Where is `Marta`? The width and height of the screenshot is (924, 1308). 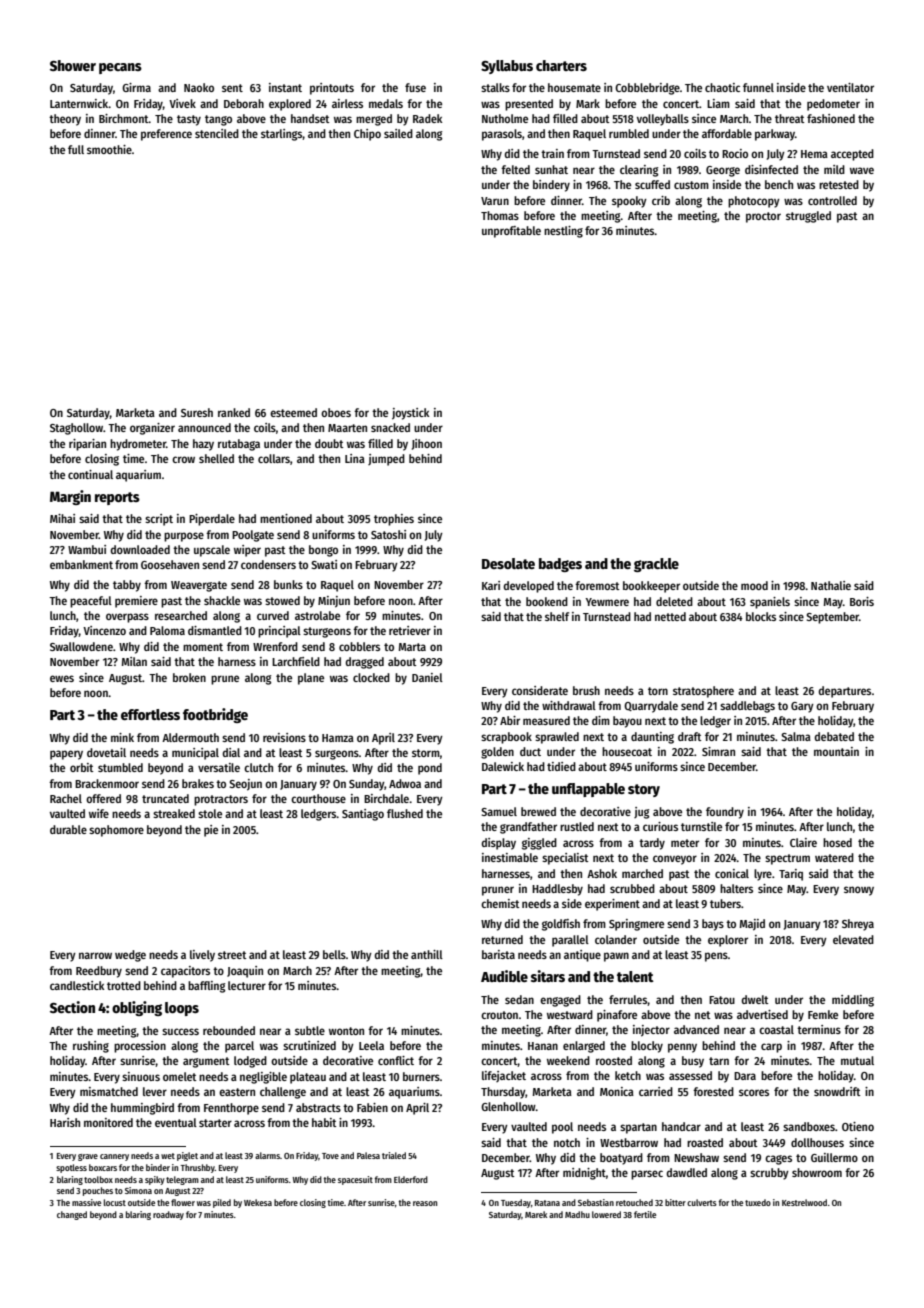 Marta is located at coordinates (412, 647).
